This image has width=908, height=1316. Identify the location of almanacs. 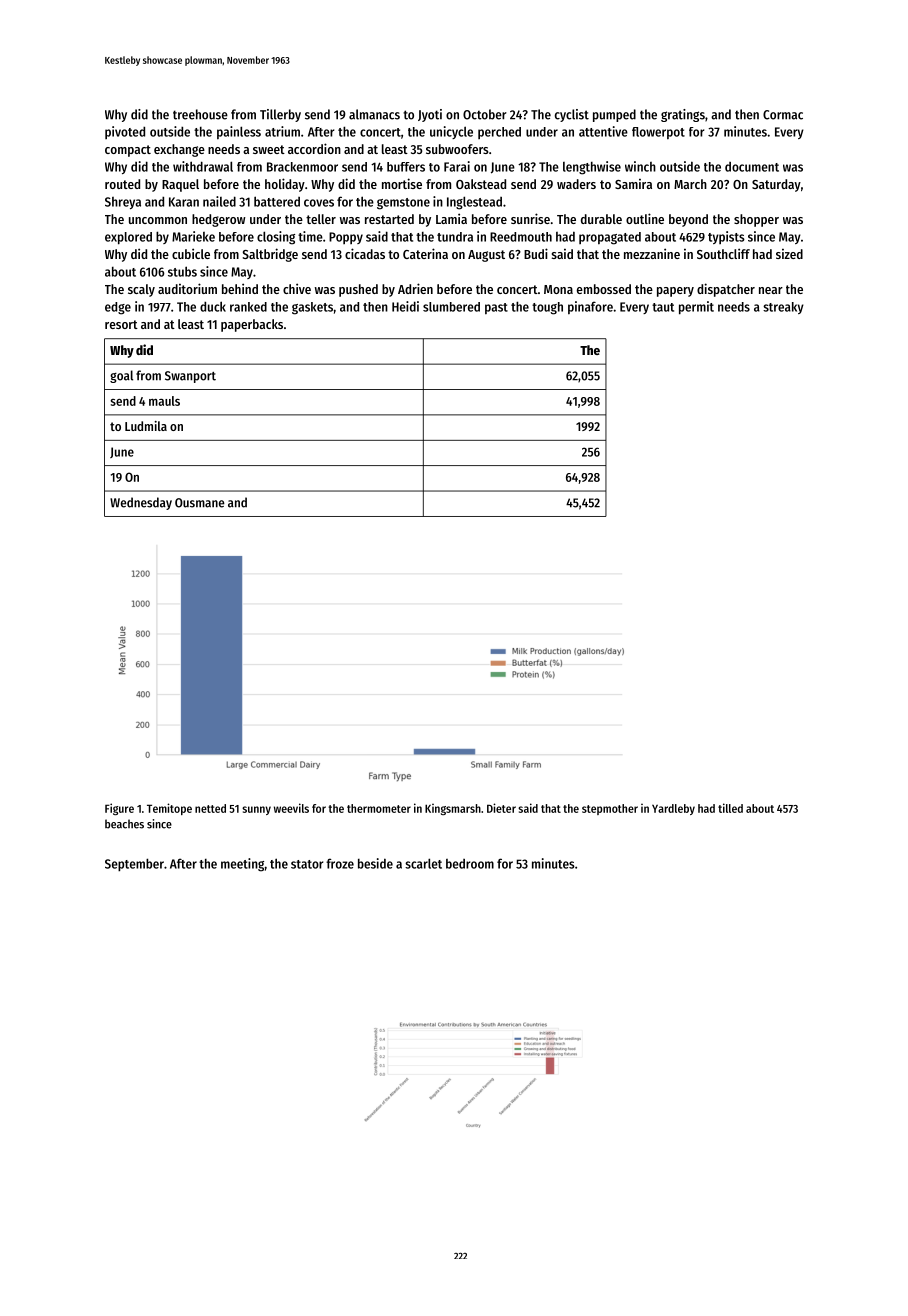
(374, 114).
